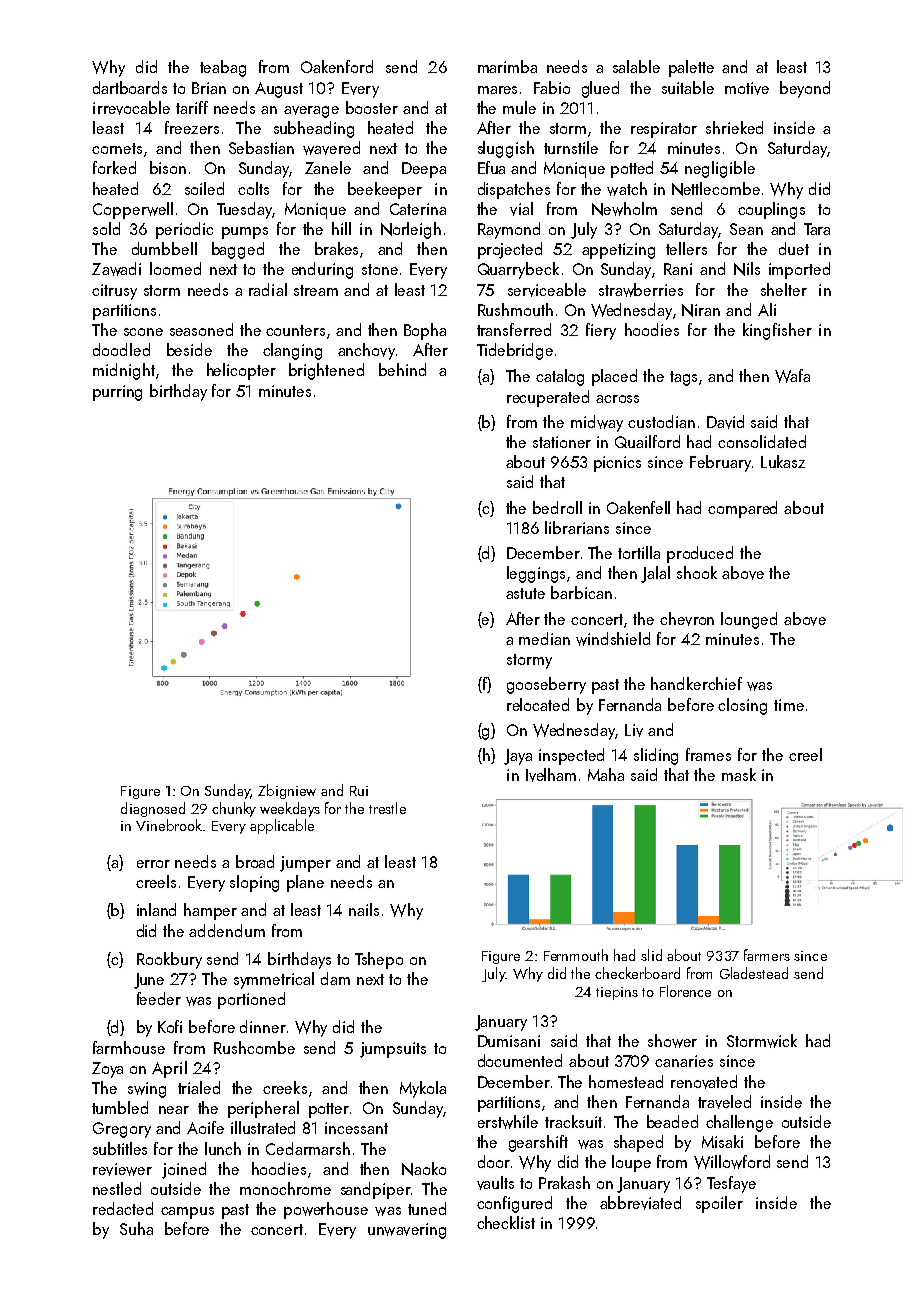 This screenshot has width=924, height=1314. Describe the element at coordinates (117, 148) in the screenshot. I see `cornets` at that location.
